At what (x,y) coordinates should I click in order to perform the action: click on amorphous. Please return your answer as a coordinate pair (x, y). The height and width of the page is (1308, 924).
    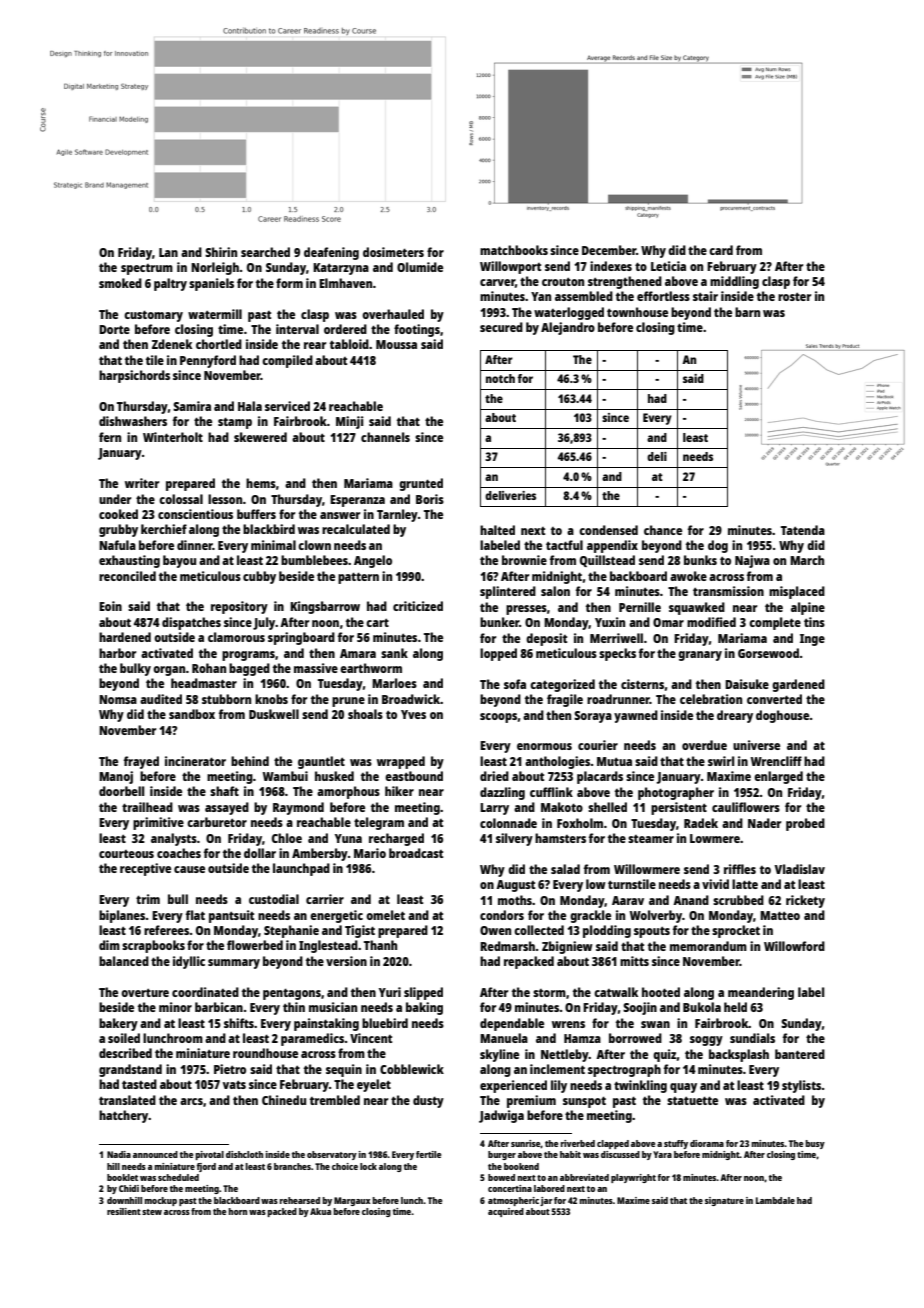
    Looking at the image, I should click on (348, 792).
